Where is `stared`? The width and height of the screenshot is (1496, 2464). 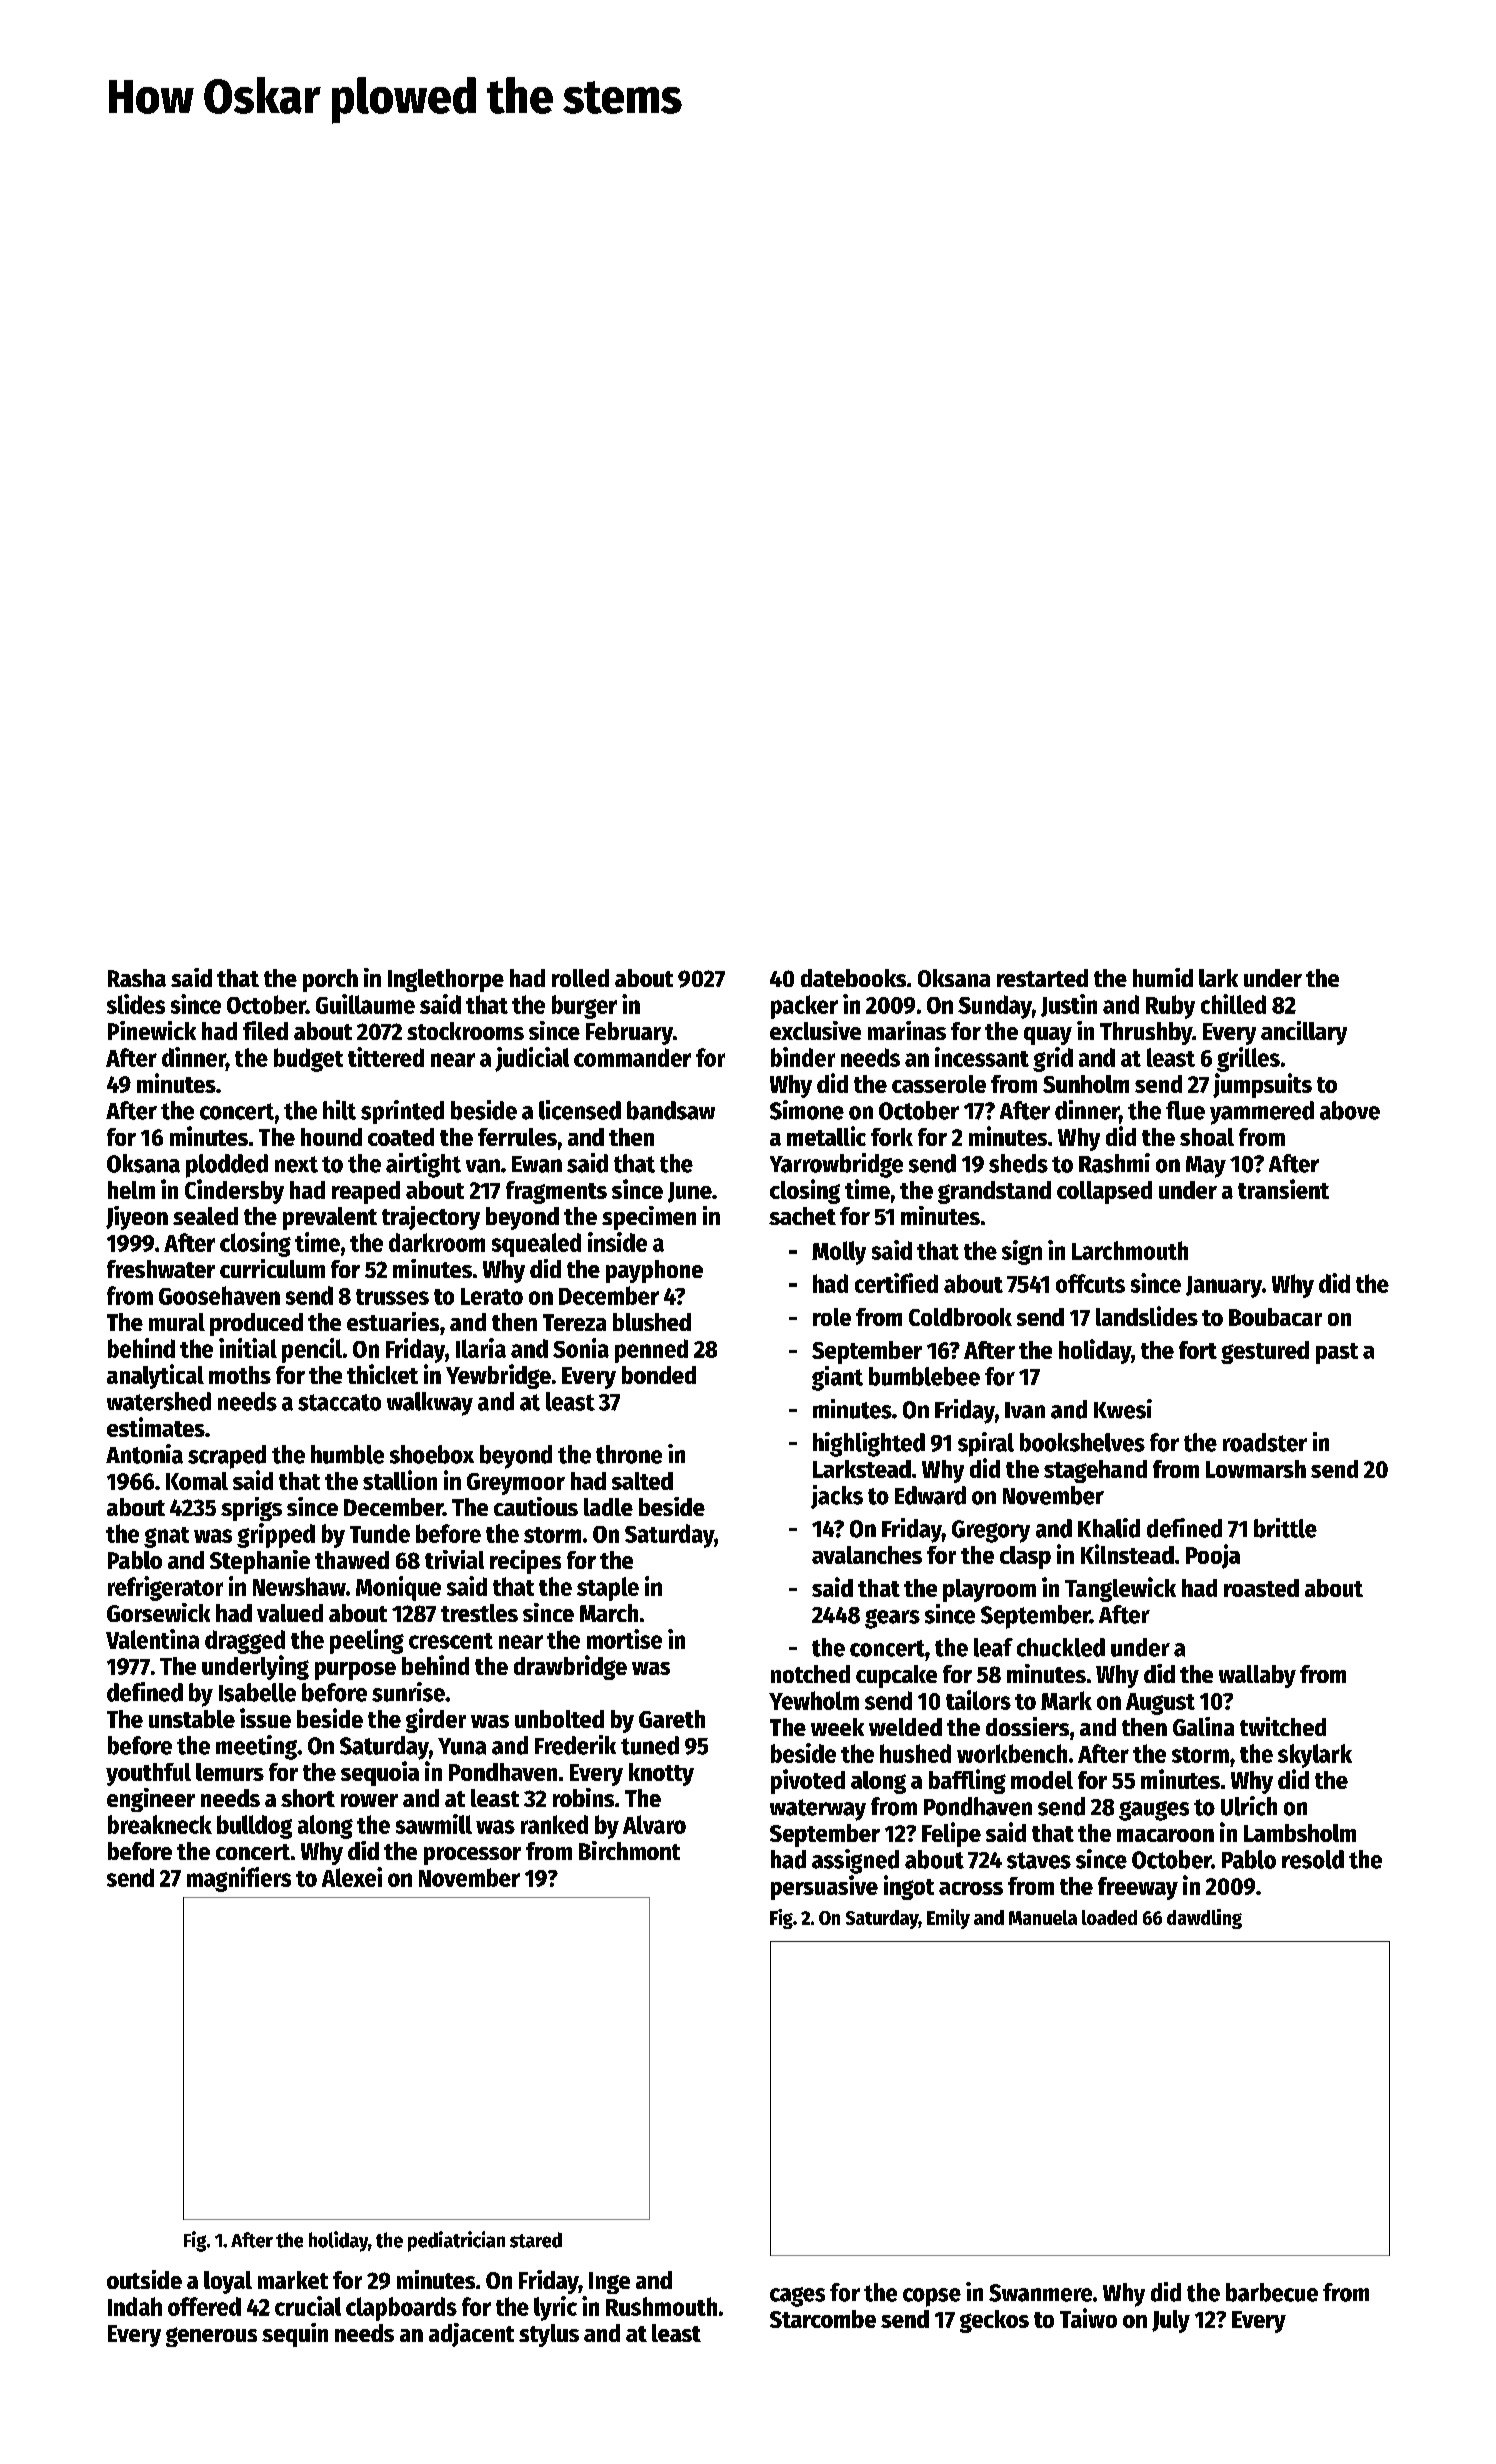
stared is located at coordinates (536, 2240).
